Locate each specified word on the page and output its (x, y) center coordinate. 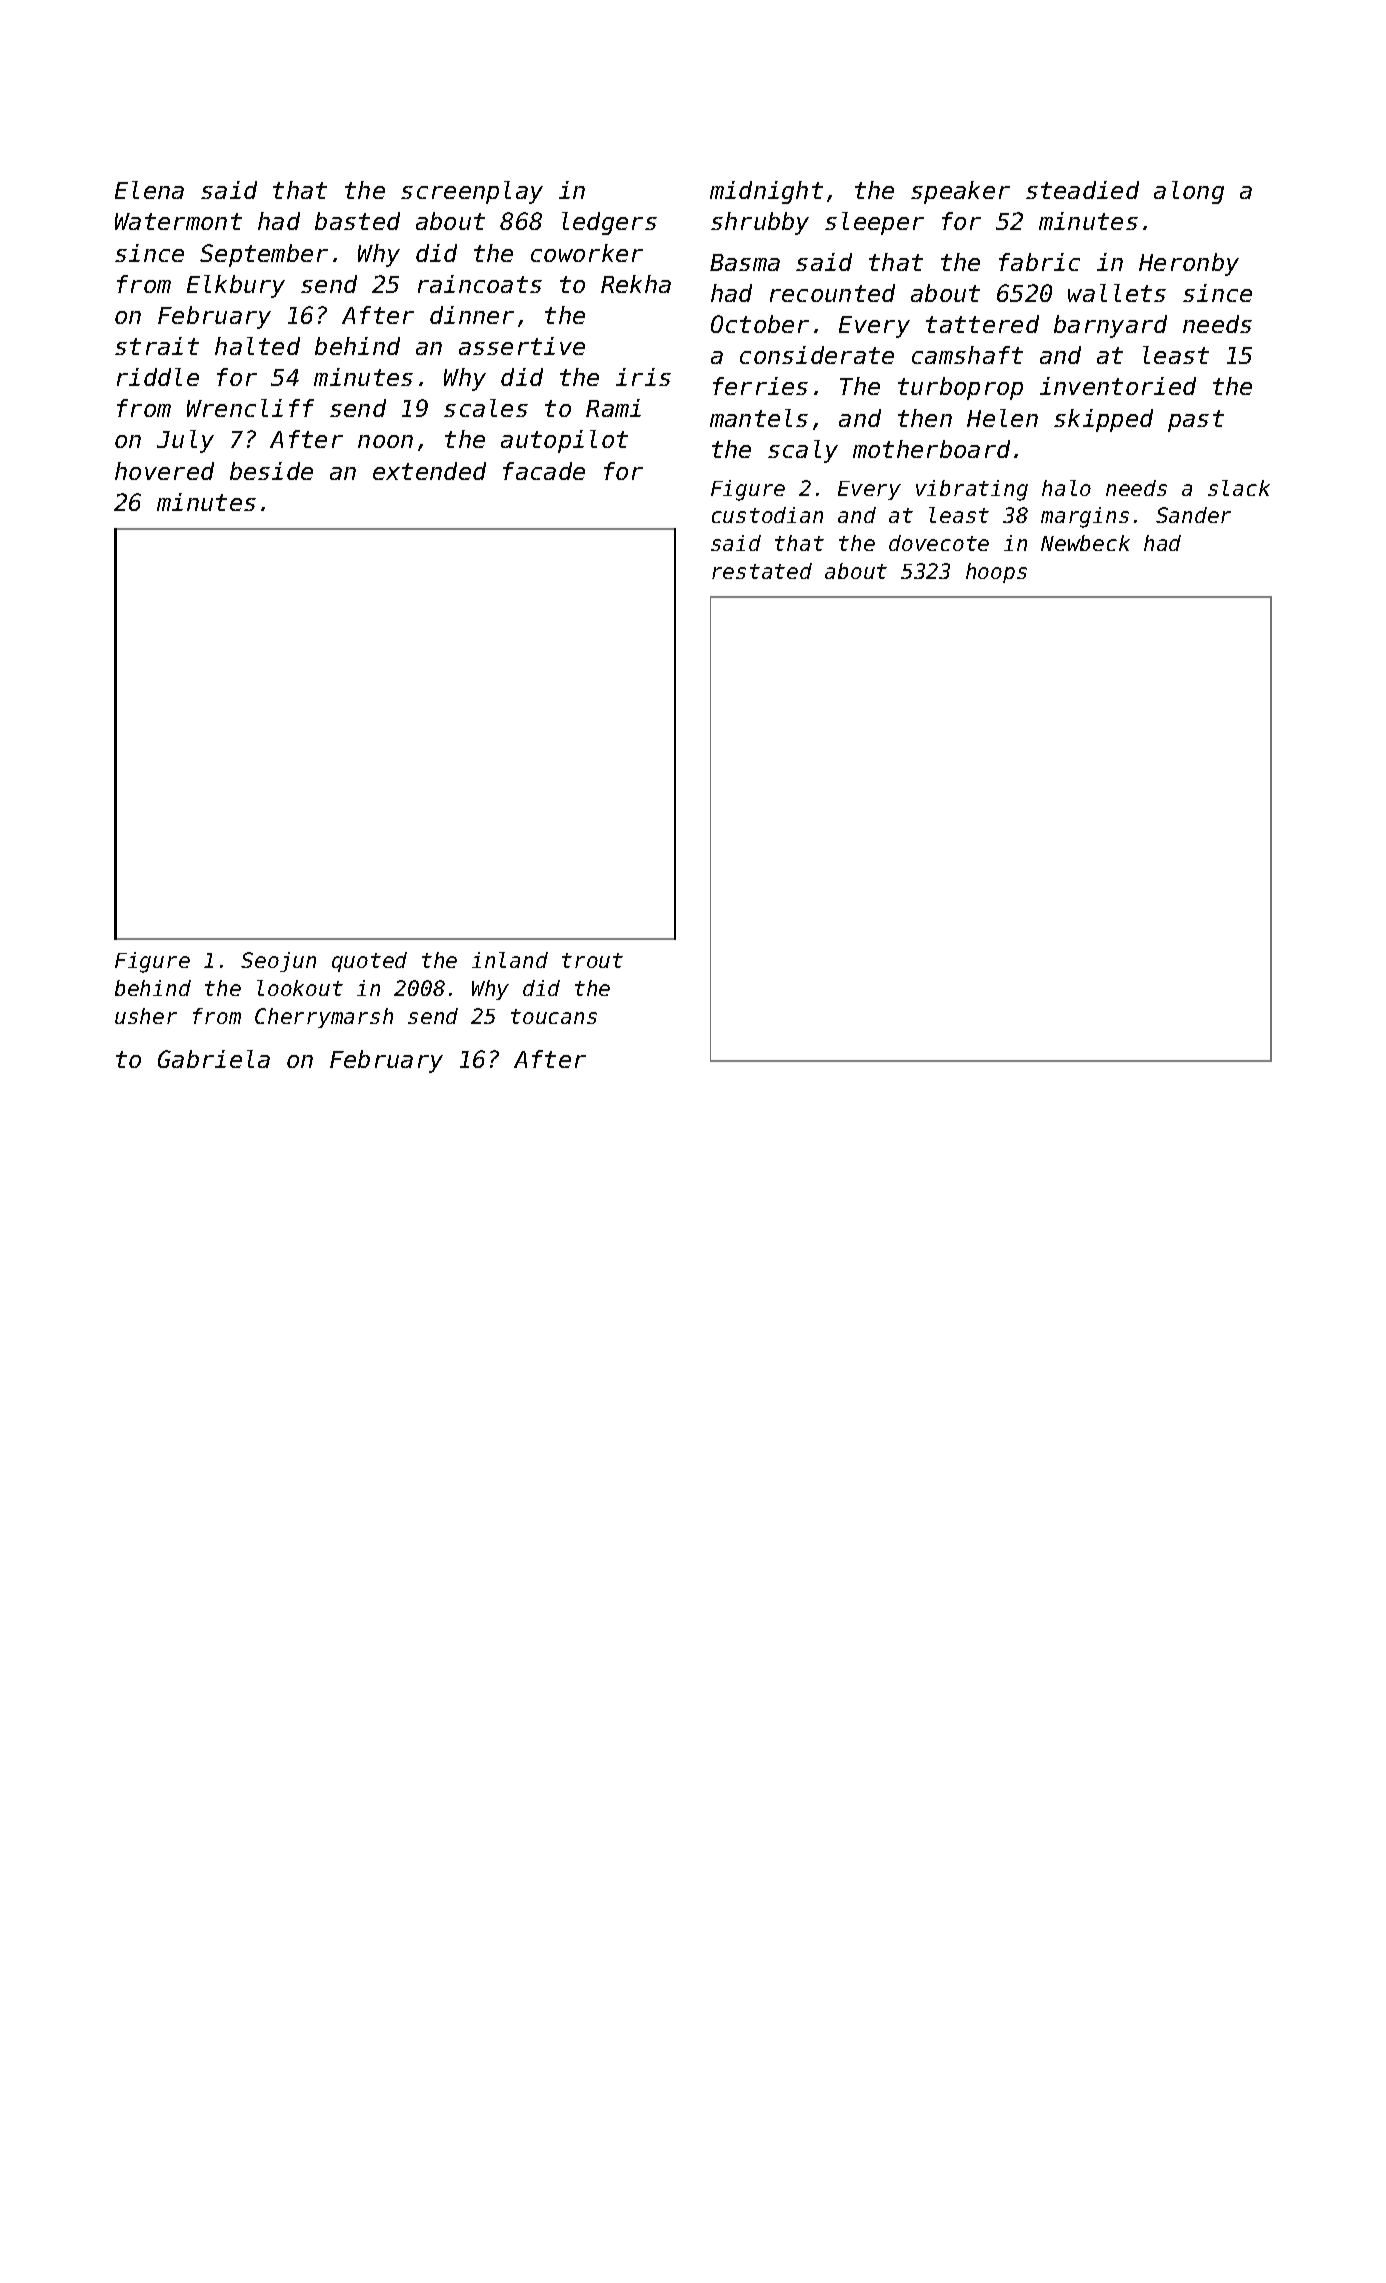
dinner (472, 315)
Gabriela (214, 1059)
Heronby (1189, 264)
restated (762, 571)
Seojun (278, 962)
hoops (996, 573)
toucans (554, 1016)
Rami (613, 408)
